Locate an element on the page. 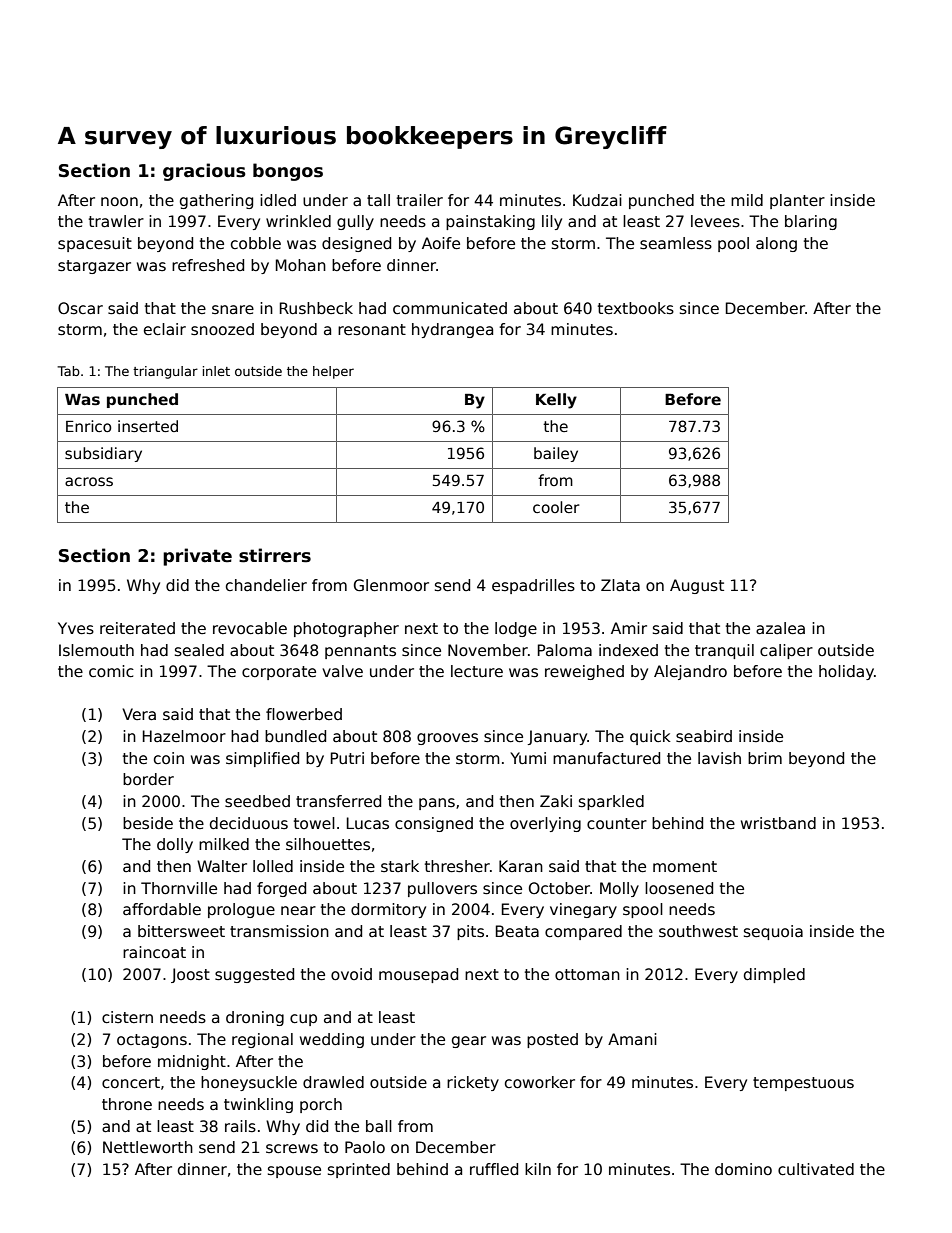 This document has width=952, height=1233. quick is located at coordinates (650, 737).
